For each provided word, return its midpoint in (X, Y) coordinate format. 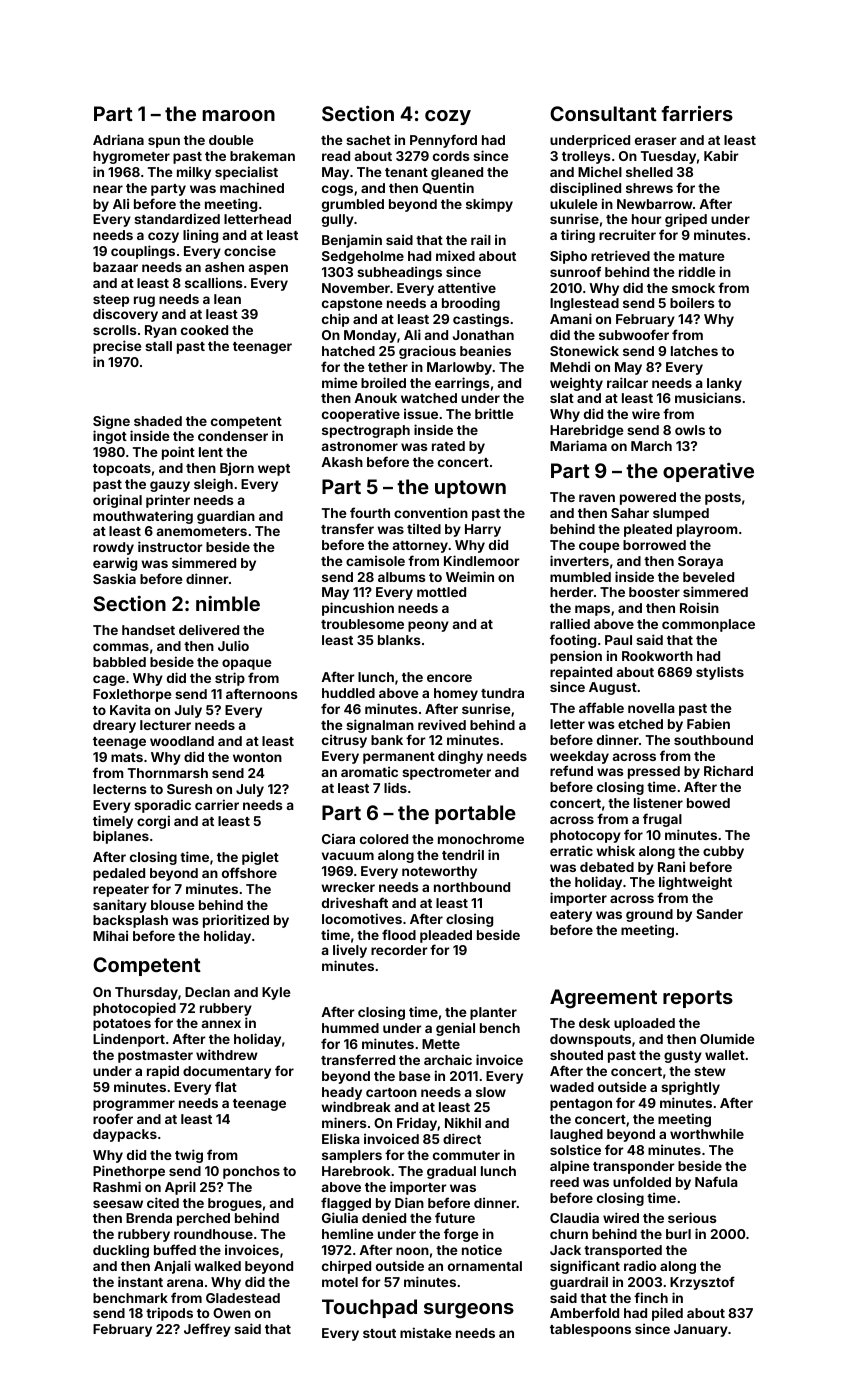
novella (651, 708)
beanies (485, 350)
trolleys (586, 157)
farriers (697, 113)
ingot (110, 437)
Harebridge (586, 431)
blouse (172, 905)
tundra (502, 693)
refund (571, 770)
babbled (119, 662)
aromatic (369, 771)
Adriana (118, 139)
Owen (232, 1313)
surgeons (469, 1311)
